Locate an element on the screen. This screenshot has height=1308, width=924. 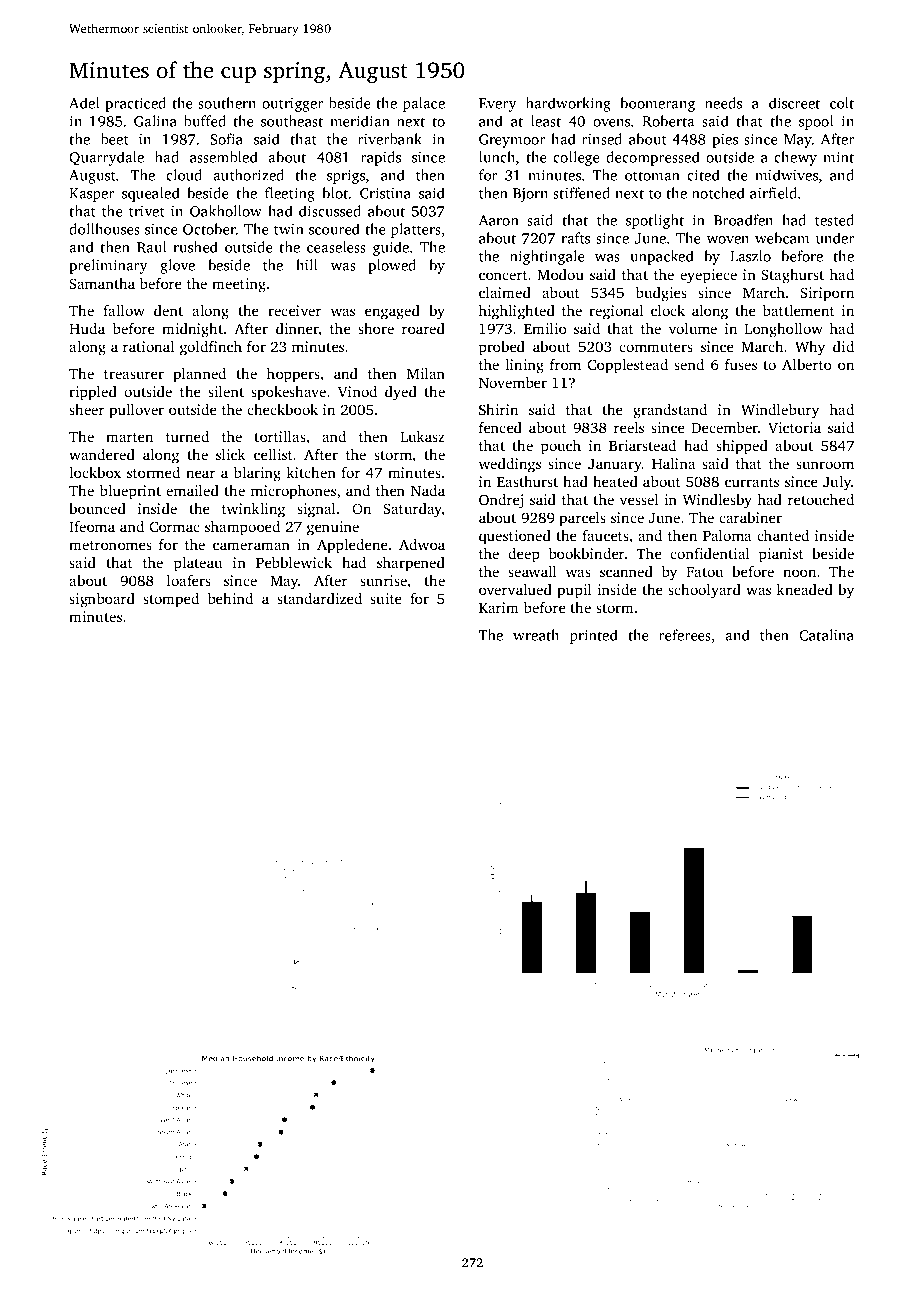
notched is located at coordinates (718, 193).
